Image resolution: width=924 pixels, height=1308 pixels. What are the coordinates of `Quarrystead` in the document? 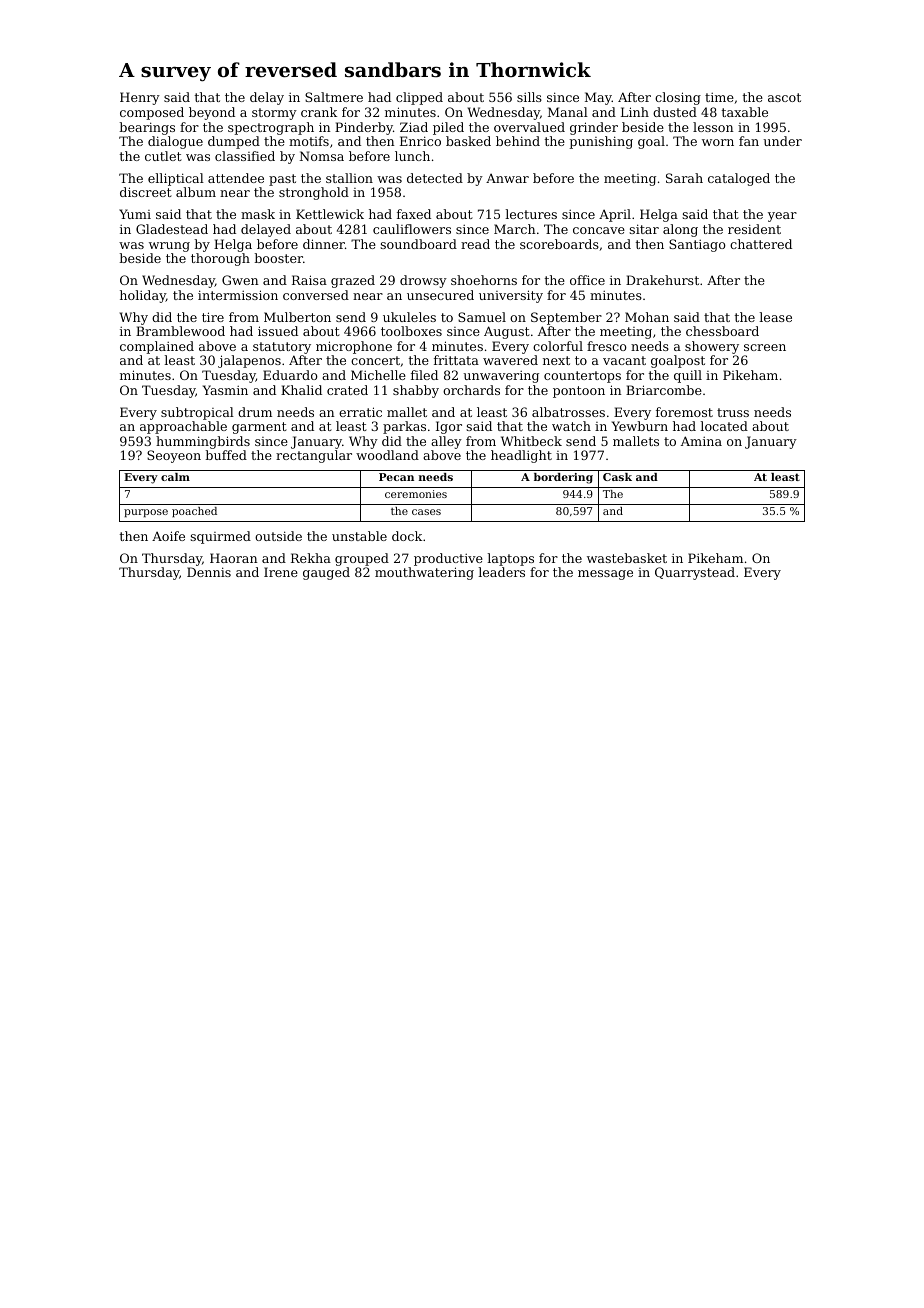 It's located at (695, 573).
